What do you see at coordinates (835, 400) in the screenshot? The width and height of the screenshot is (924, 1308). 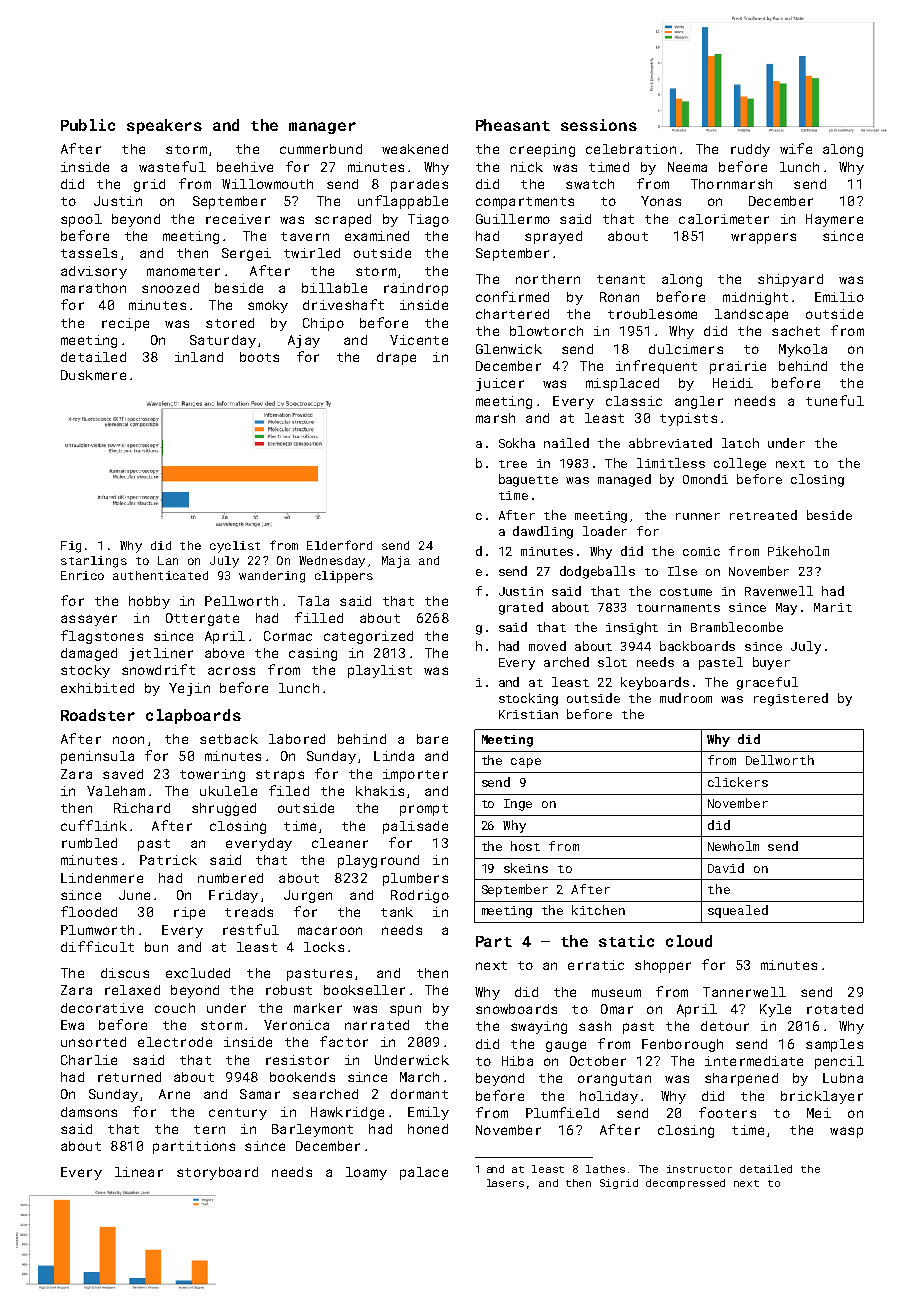 I see `tuneful` at bounding box center [835, 400].
